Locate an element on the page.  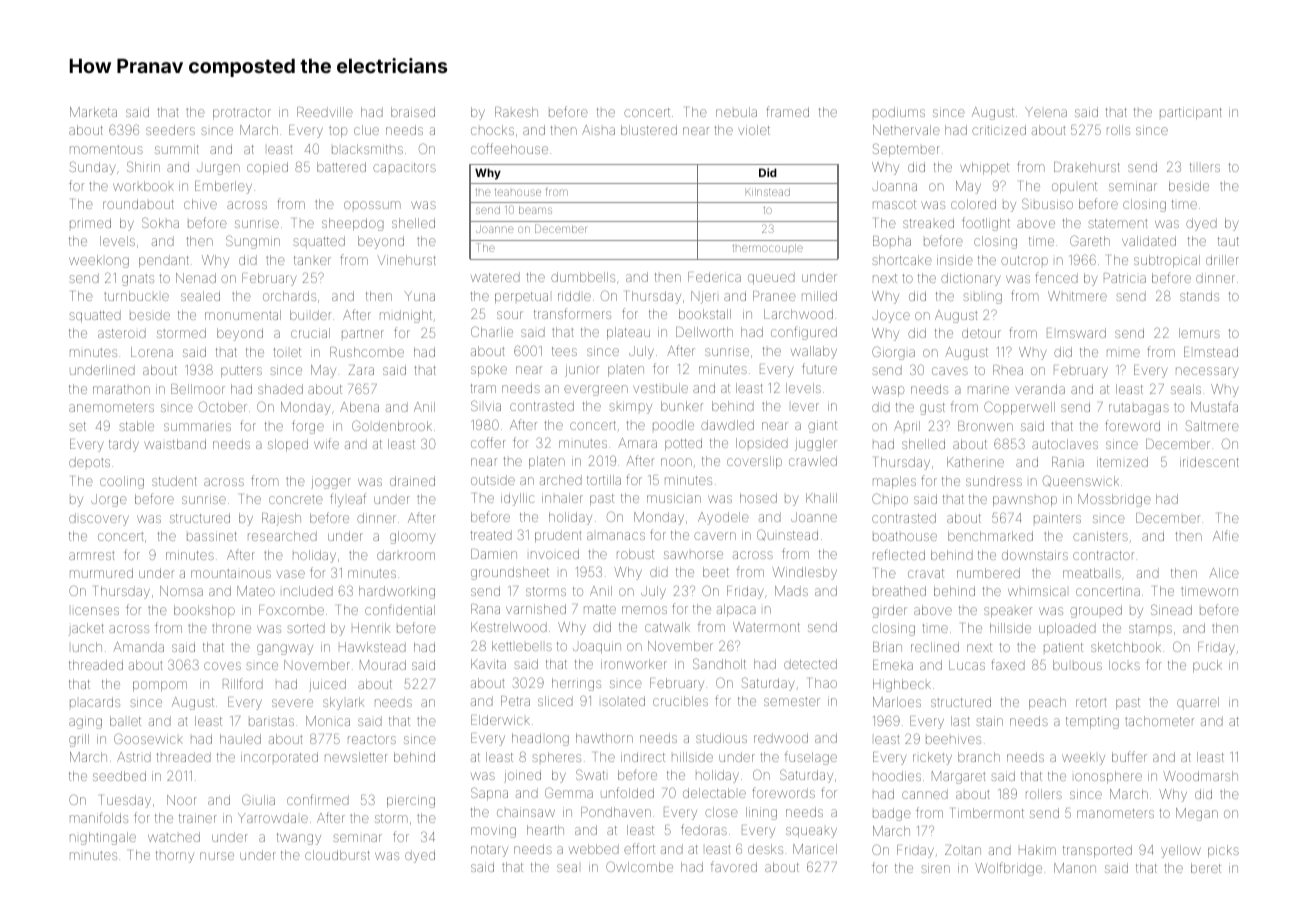
nightingale is located at coordinates (103, 838).
